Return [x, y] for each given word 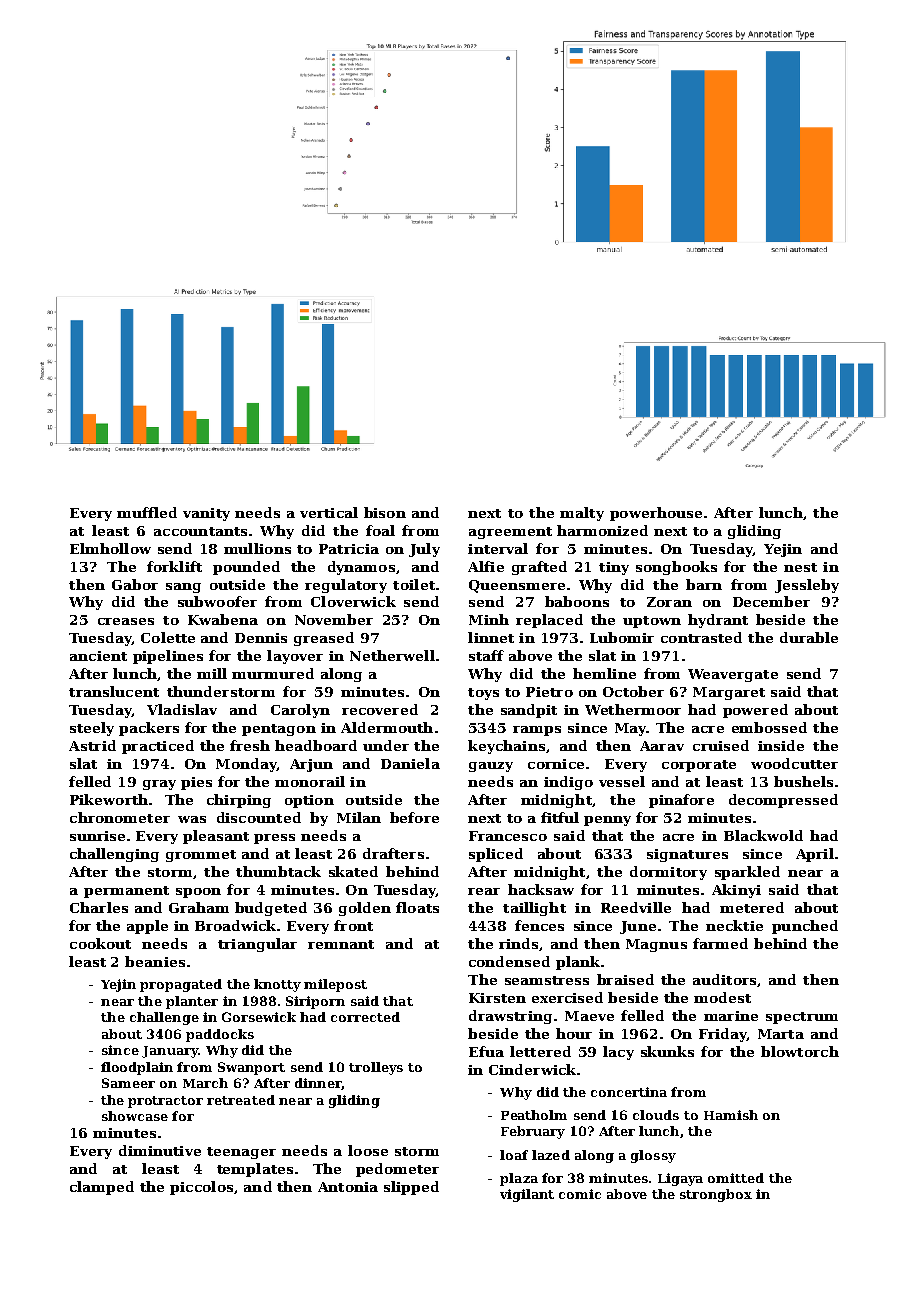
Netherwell [392, 655]
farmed [720, 943]
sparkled [747, 873]
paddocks [220, 1035]
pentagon [279, 730]
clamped [102, 1188]
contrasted [701, 637]
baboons [577, 601]
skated [353, 871]
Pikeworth [109, 799]
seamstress [547, 980]
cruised [721, 745]
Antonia [348, 1187]
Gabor [135, 584]
